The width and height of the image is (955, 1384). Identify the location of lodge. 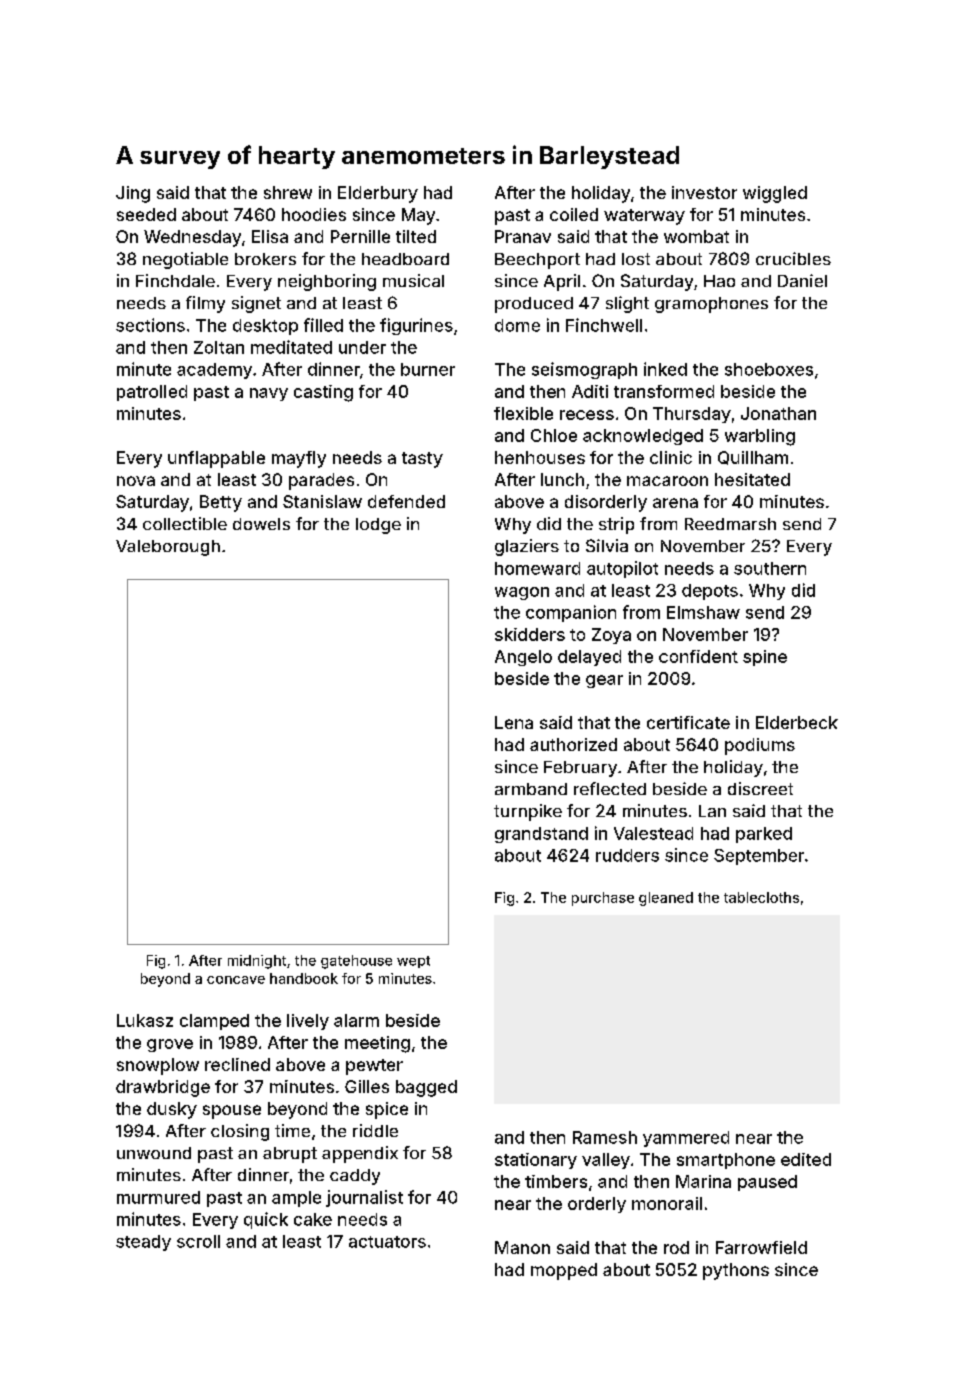
(378, 526).
